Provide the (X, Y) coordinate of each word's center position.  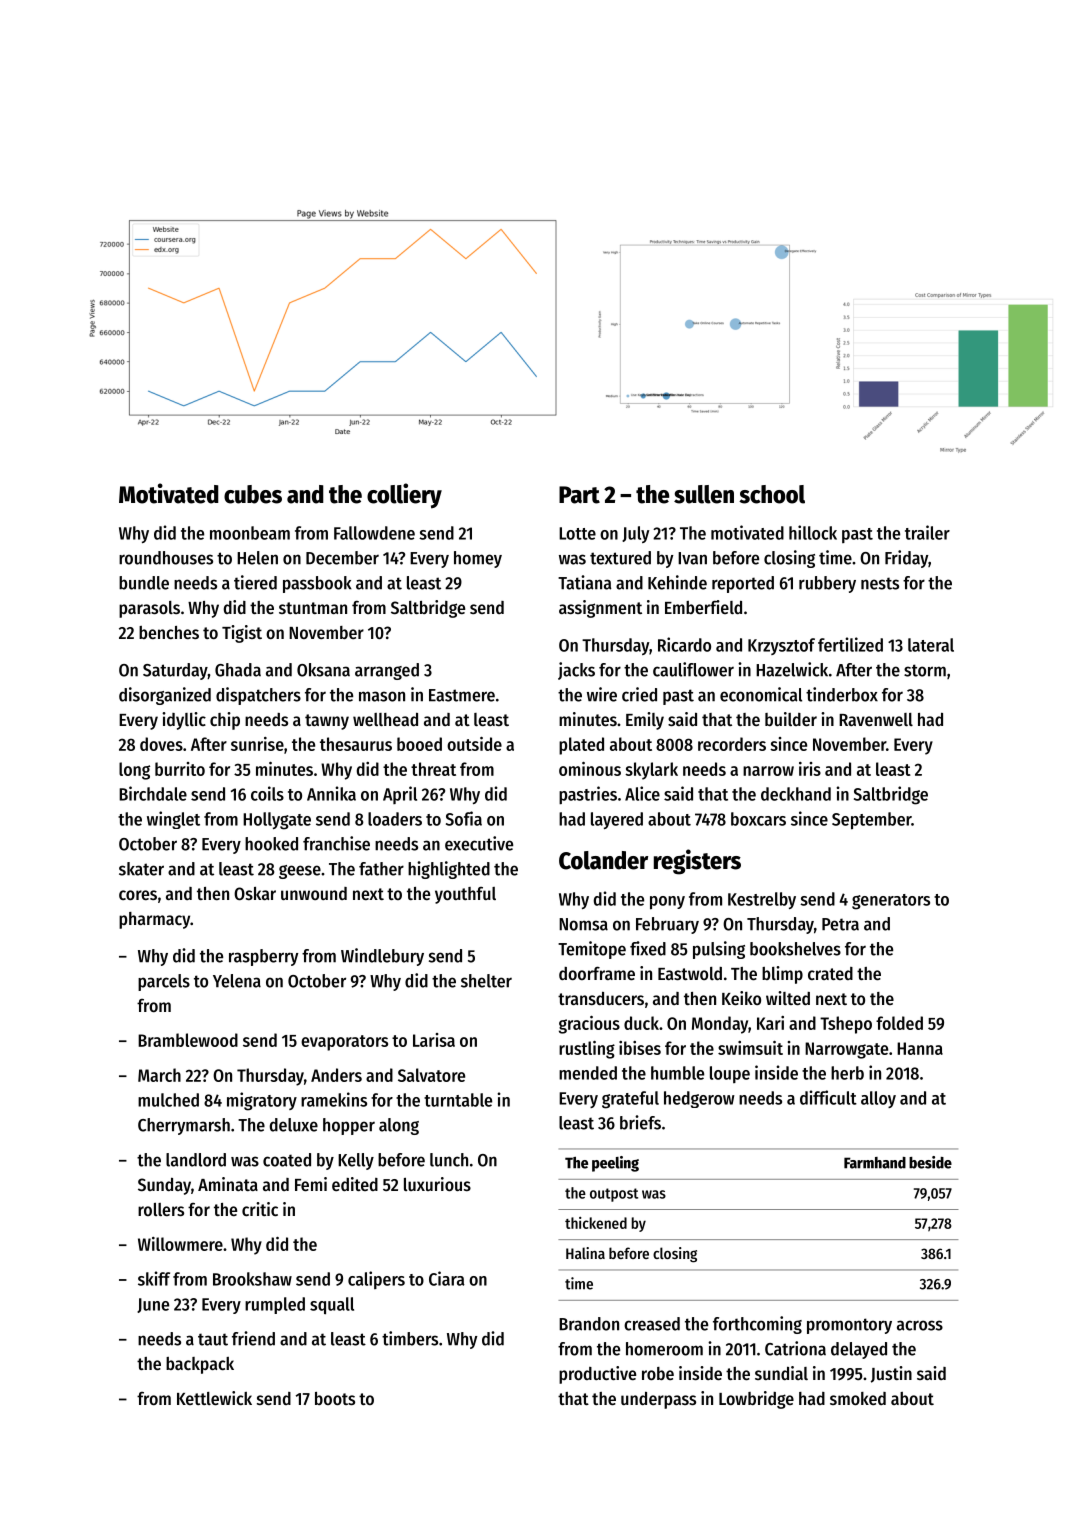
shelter (486, 981)
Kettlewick (214, 1398)
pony (667, 903)
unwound (314, 893)
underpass (658, 1400)
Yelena (237, 981)
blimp (782, 975)
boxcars (758, 819)
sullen (704, 494)
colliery (404, 496)
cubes (253, 494)
